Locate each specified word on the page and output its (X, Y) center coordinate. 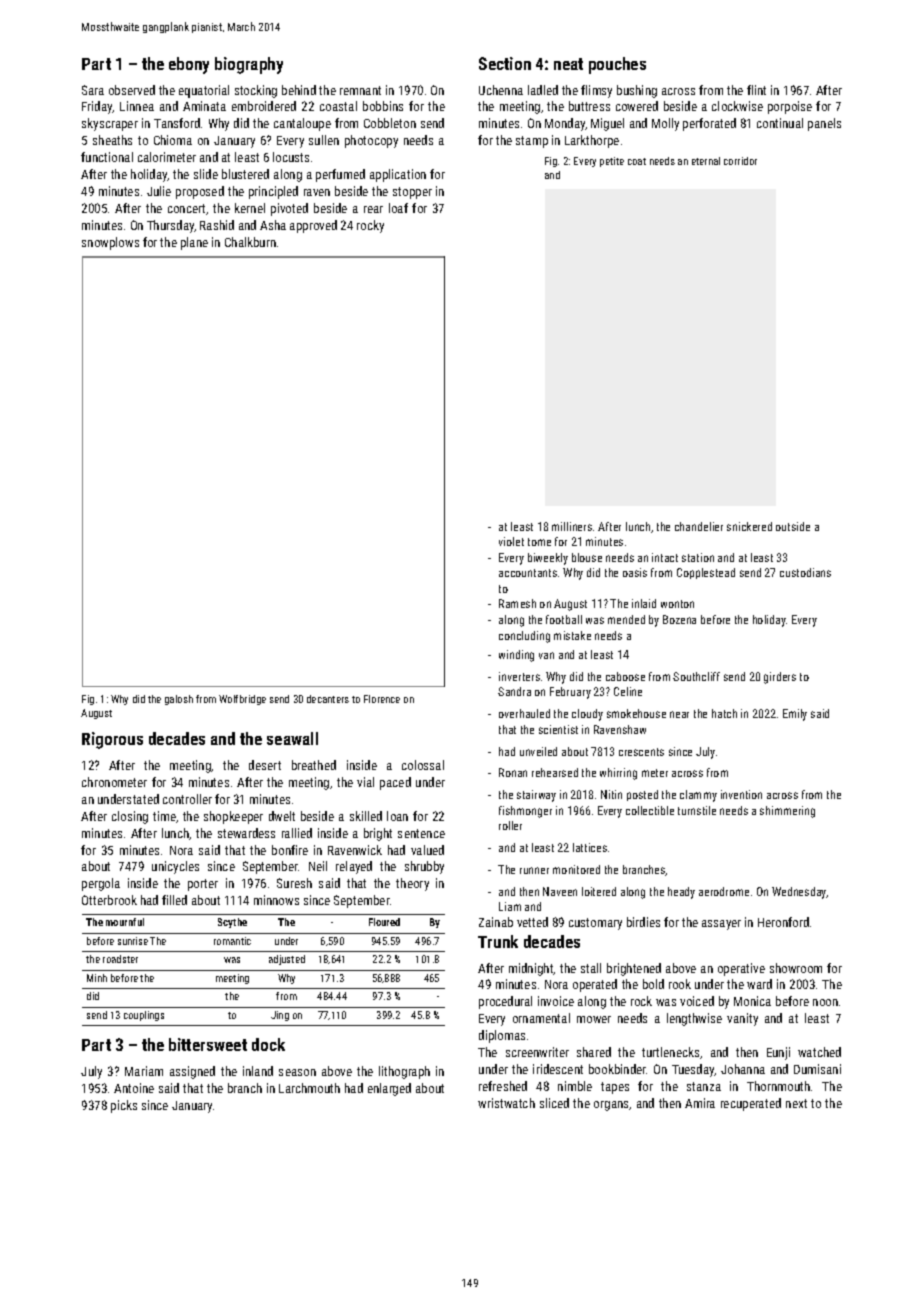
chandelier (699, 526)
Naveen (560, 891)
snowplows (110, 243)
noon (825, 1002)
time (164, 816)
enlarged (389, 1089)
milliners (572, 526)
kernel (250, 208)
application (398, 175)
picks (124, 1106)
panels (824, 124)
